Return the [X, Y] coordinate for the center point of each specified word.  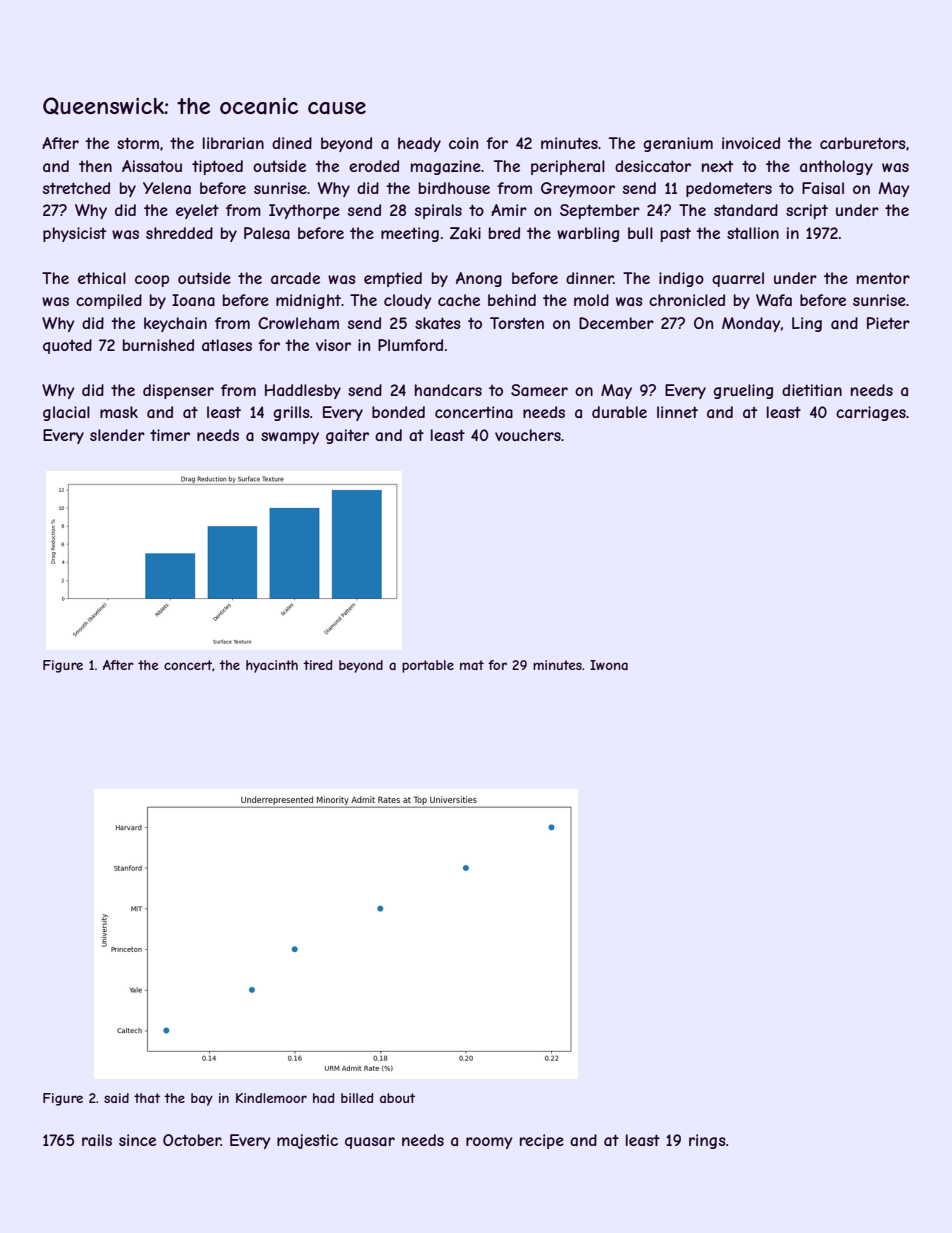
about [397, 1098]
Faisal [823, 188]
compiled [109, 301]
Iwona [609, 665]
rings [707, 1141]
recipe [542, 1141]
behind [512, 300]
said [116, 1098]
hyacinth [272, 666]
